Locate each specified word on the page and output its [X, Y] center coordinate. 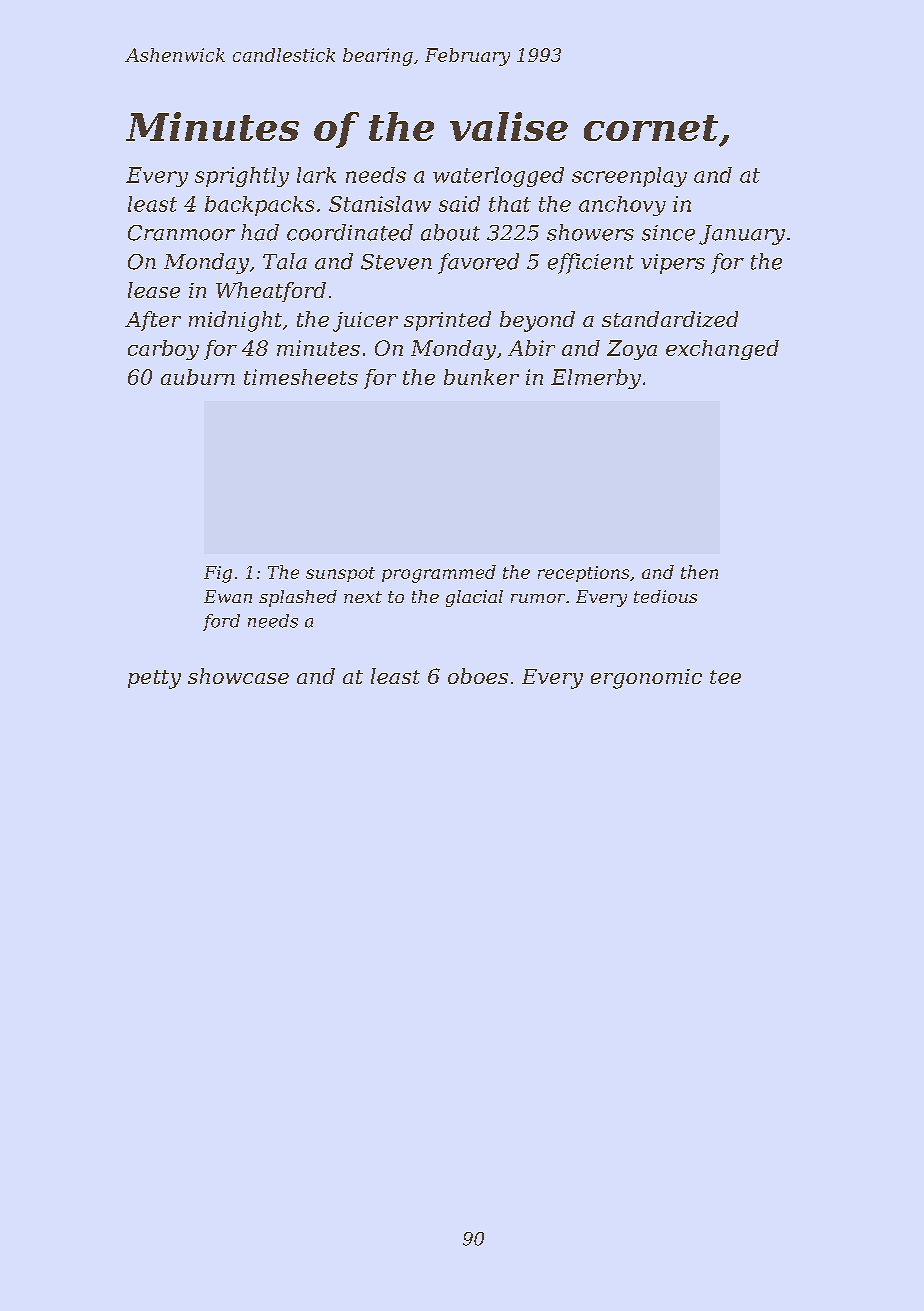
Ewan [228, 596]
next [363, 597]
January [742, 235]
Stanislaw [380, 204]
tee [725, 677]
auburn [198, 377]
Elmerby [596, 379]
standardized [670, 319]
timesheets [301, 377]
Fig [218, 574]
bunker [481, 377]
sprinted [447, 321]
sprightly [242, 177]
